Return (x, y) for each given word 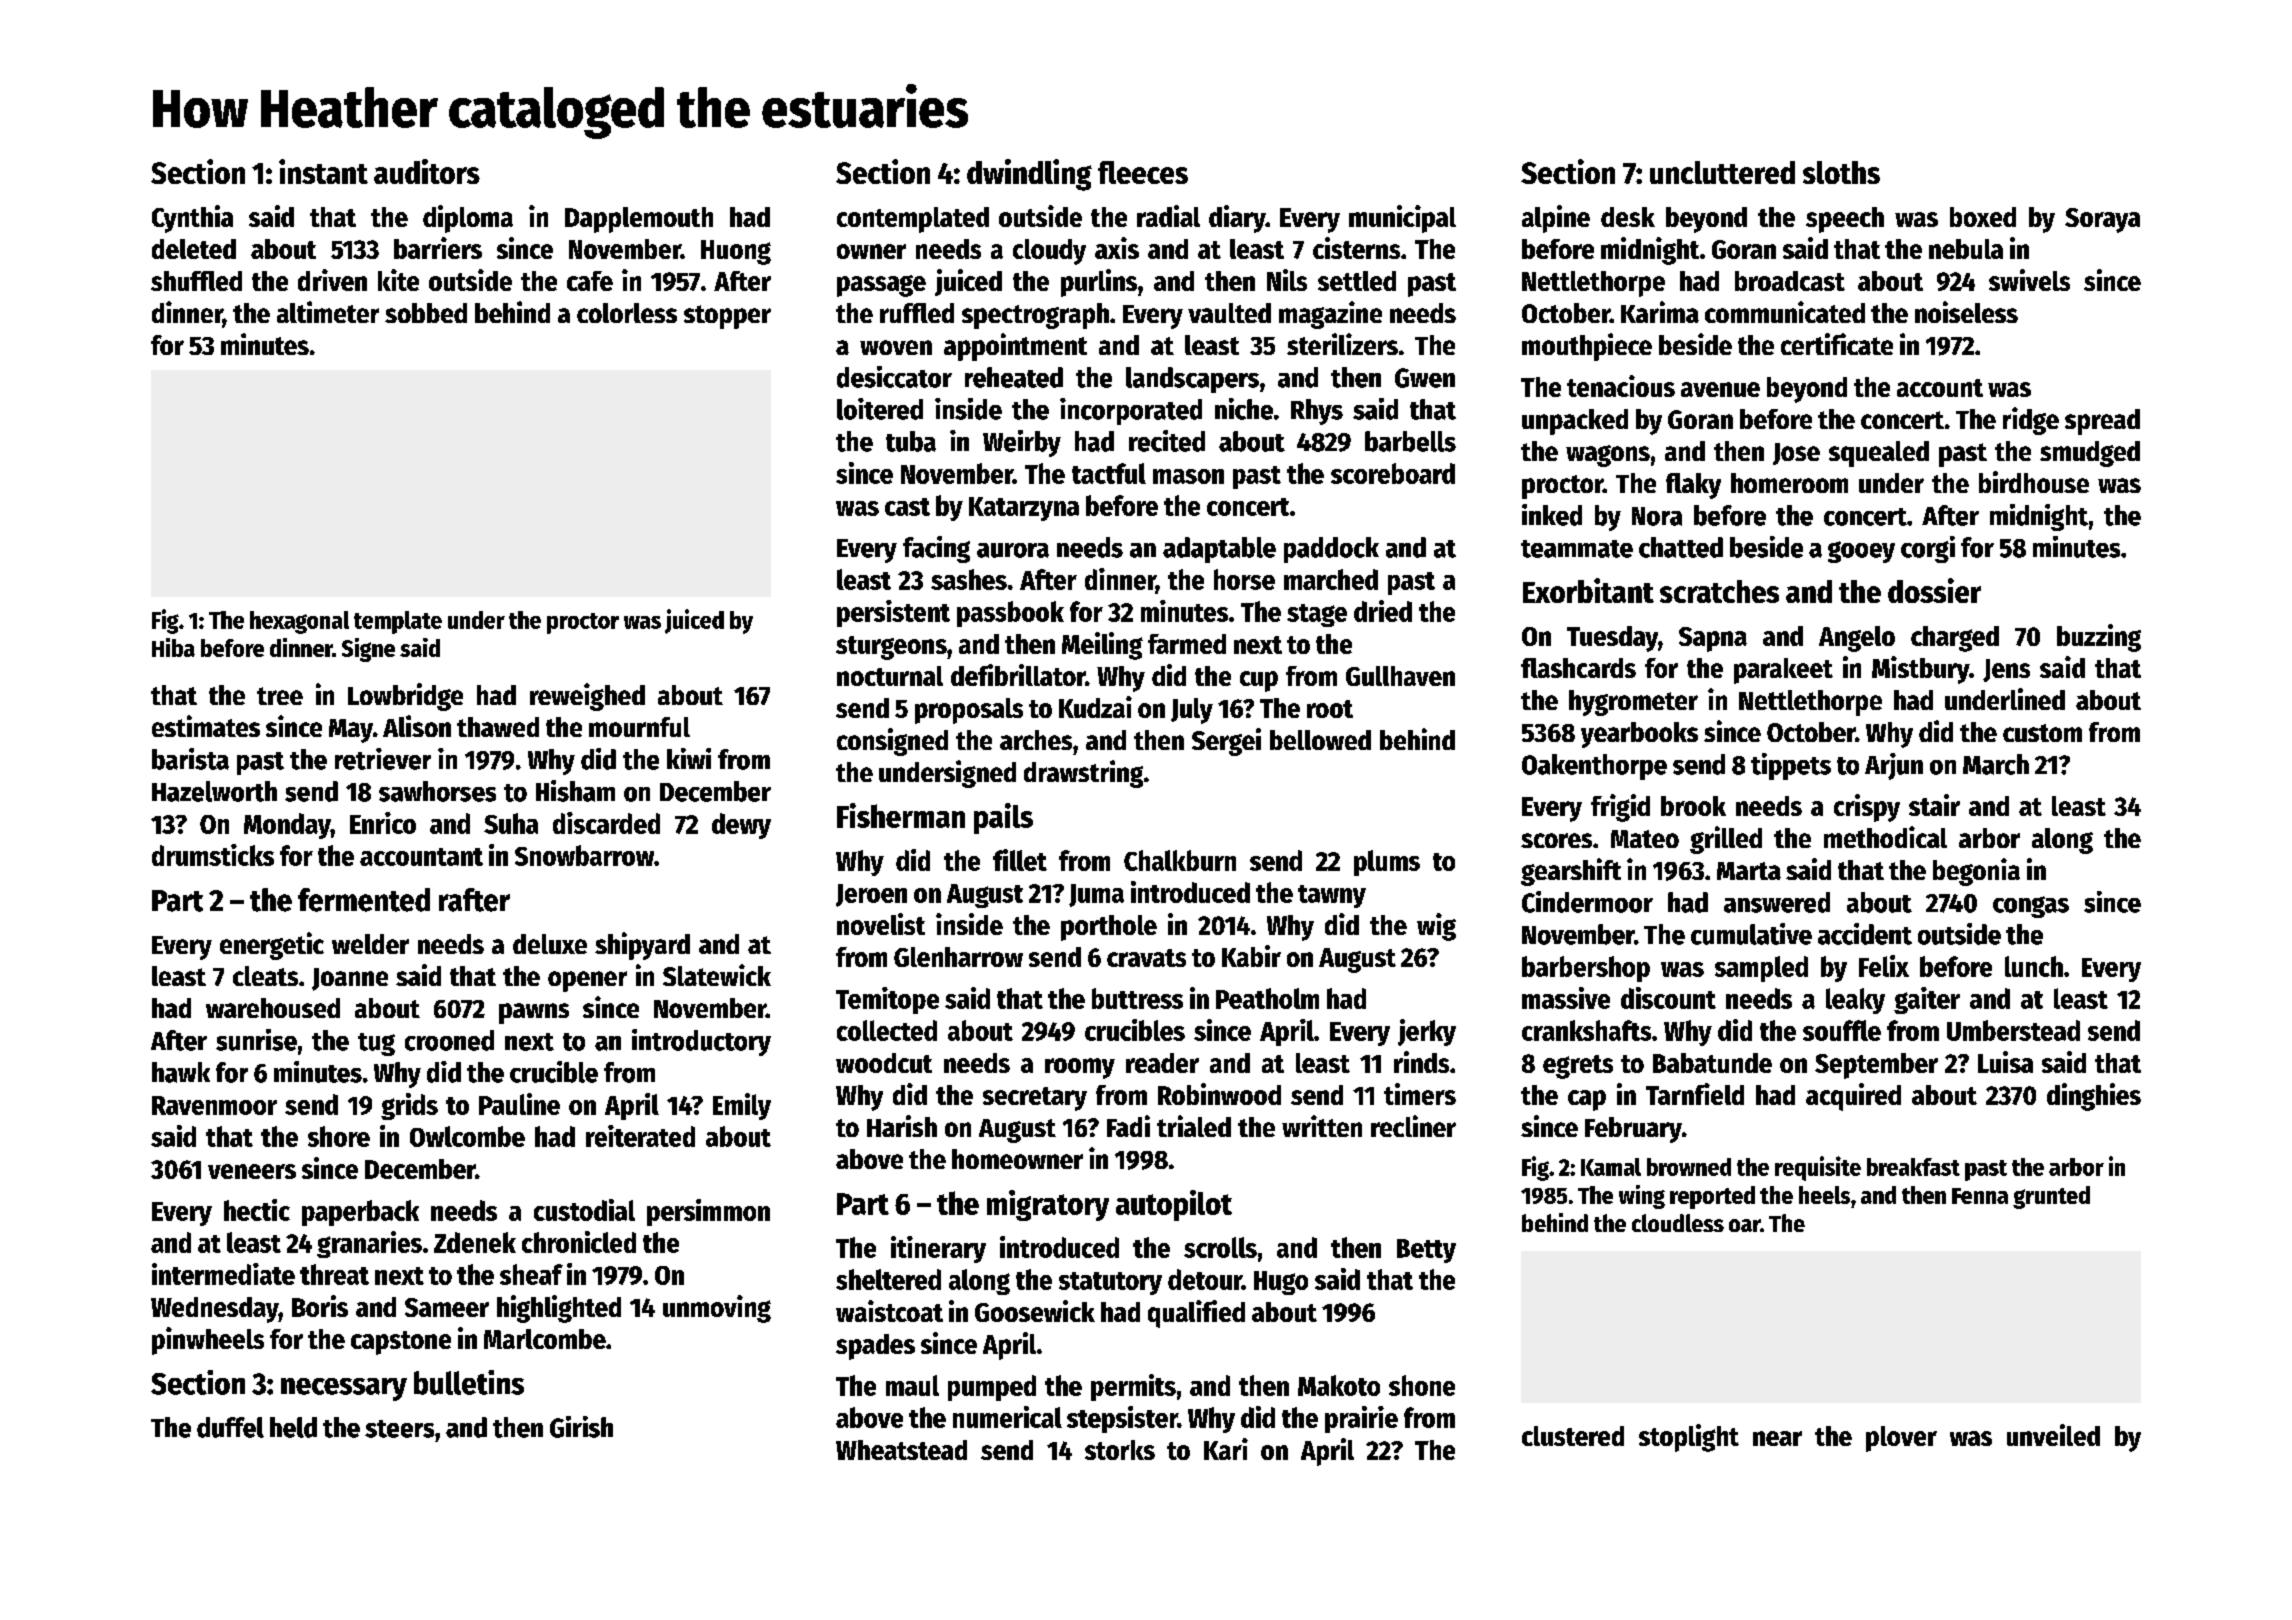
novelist (881, 924)
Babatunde (1712, 1063)
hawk (181, 1072)
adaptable (1219, 550)
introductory (701, 1042)
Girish (581, 1427)
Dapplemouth (639, 220)
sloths (1841, 172)
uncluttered (1722, 172)
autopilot (1174, 1205)
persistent (893, 613)
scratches (1719, 591)
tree (280, 696)
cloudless (1678, 1223)
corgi (1928, 549)
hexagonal (299, 622)
